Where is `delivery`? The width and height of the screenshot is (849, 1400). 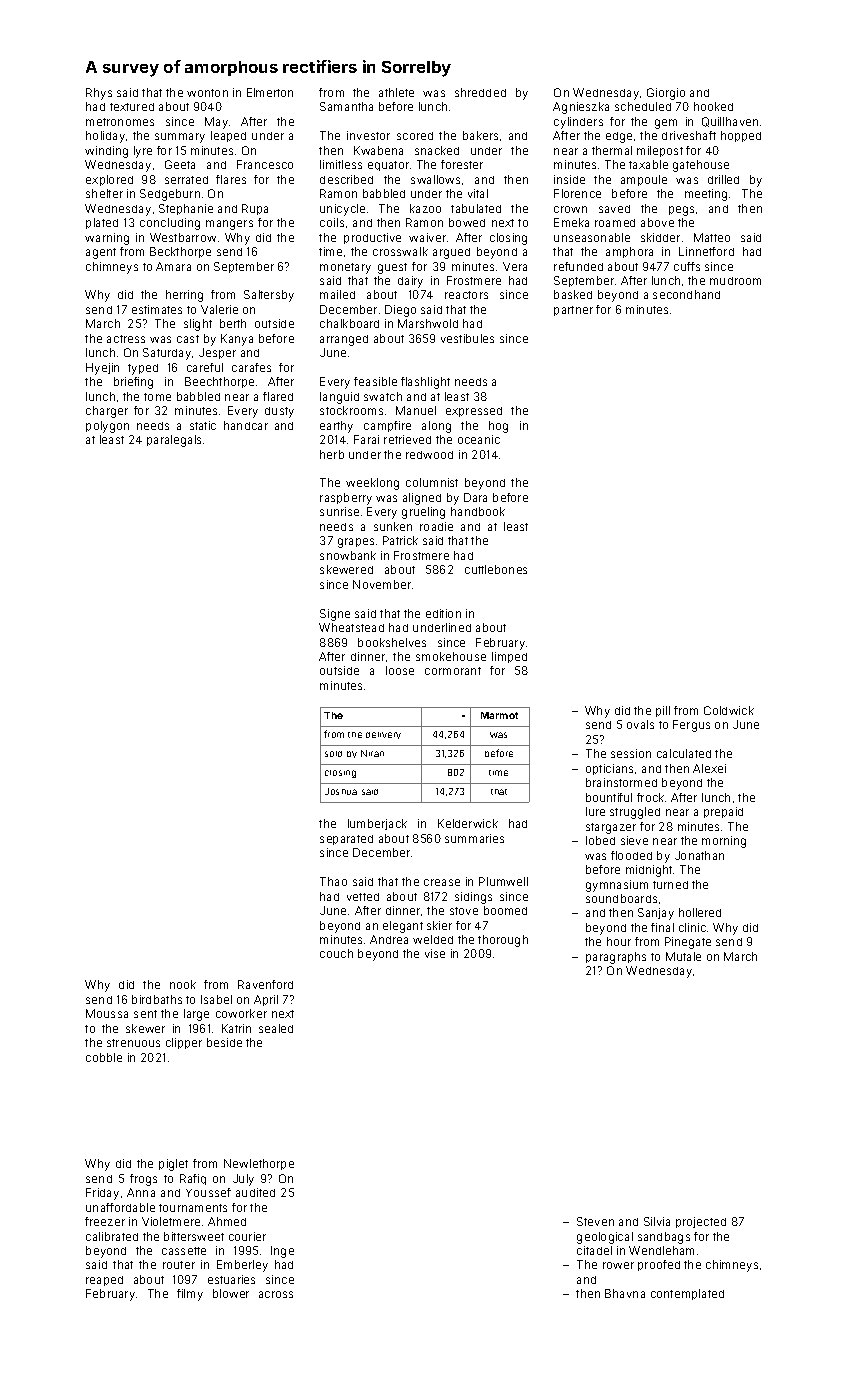
delivery is located at coordinates (383, 735).
